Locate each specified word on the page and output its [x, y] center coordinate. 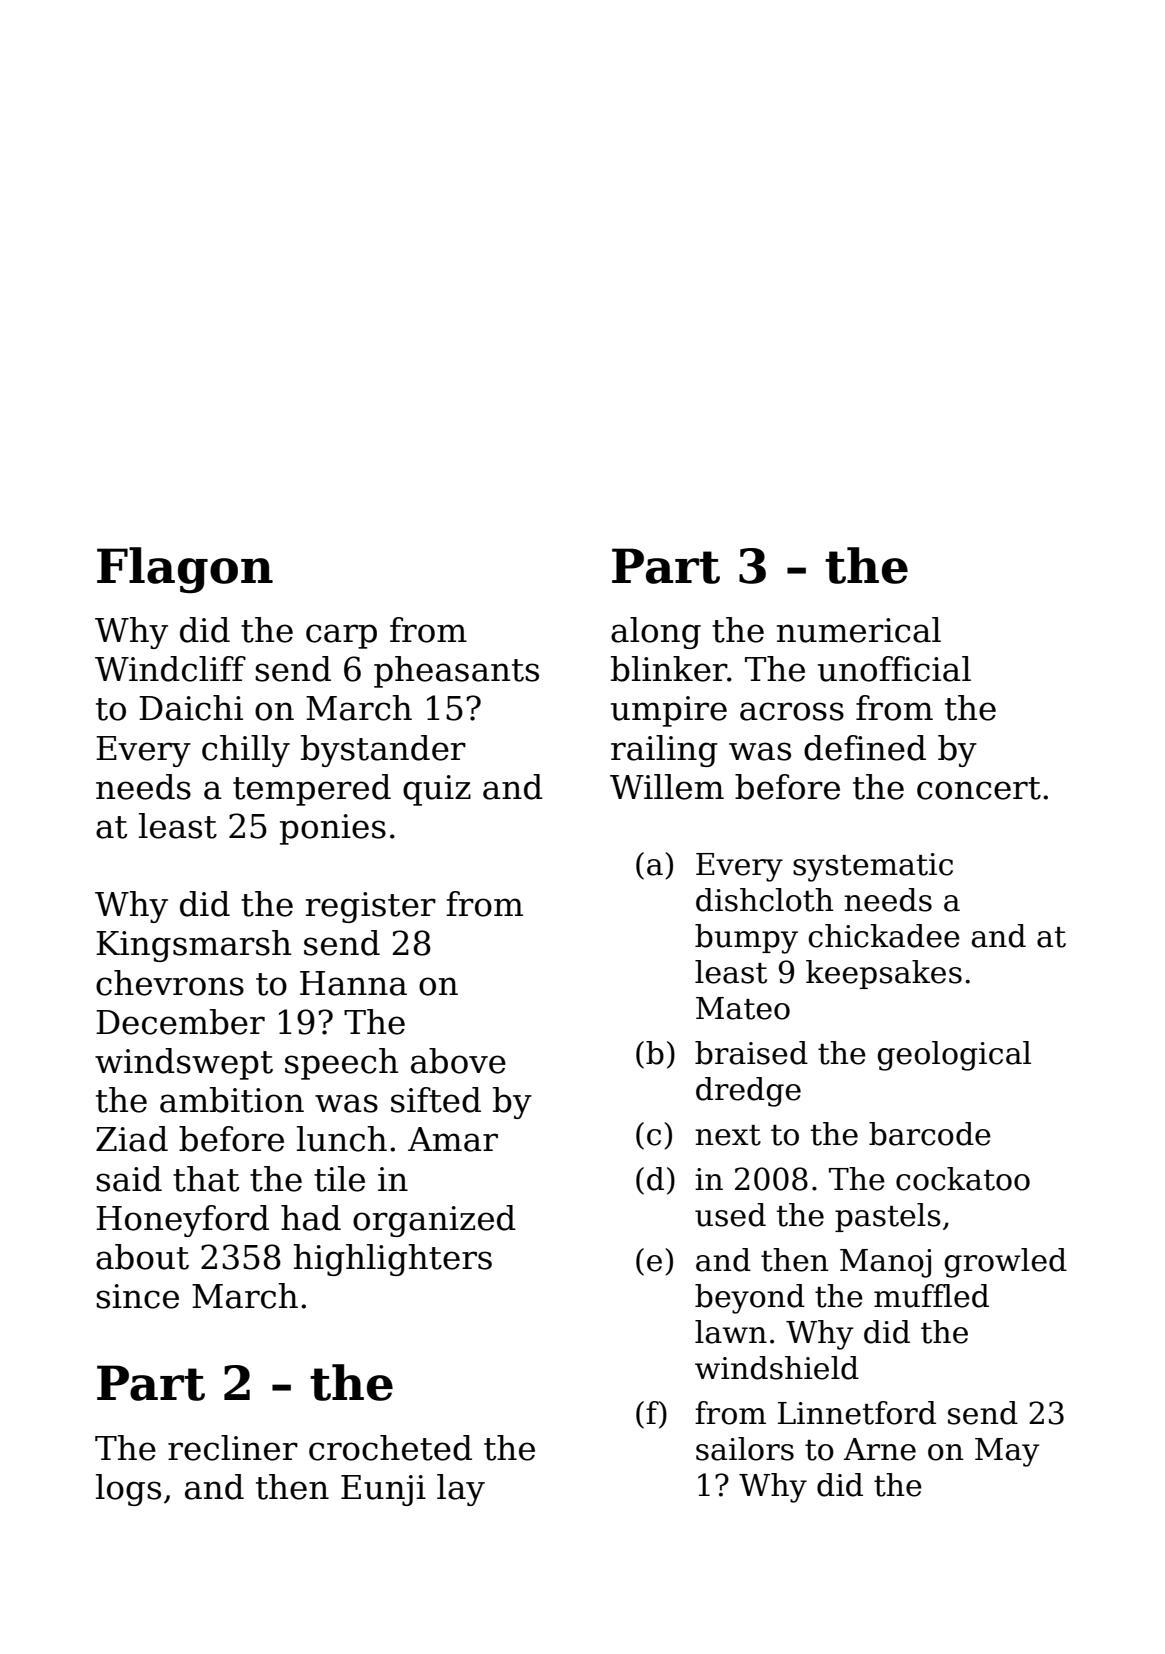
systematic [873, 867]
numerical [859, 630]
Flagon [185, 570]
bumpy [746, 939]
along [656, 633]
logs [128, 1490]
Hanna [353, 983]
